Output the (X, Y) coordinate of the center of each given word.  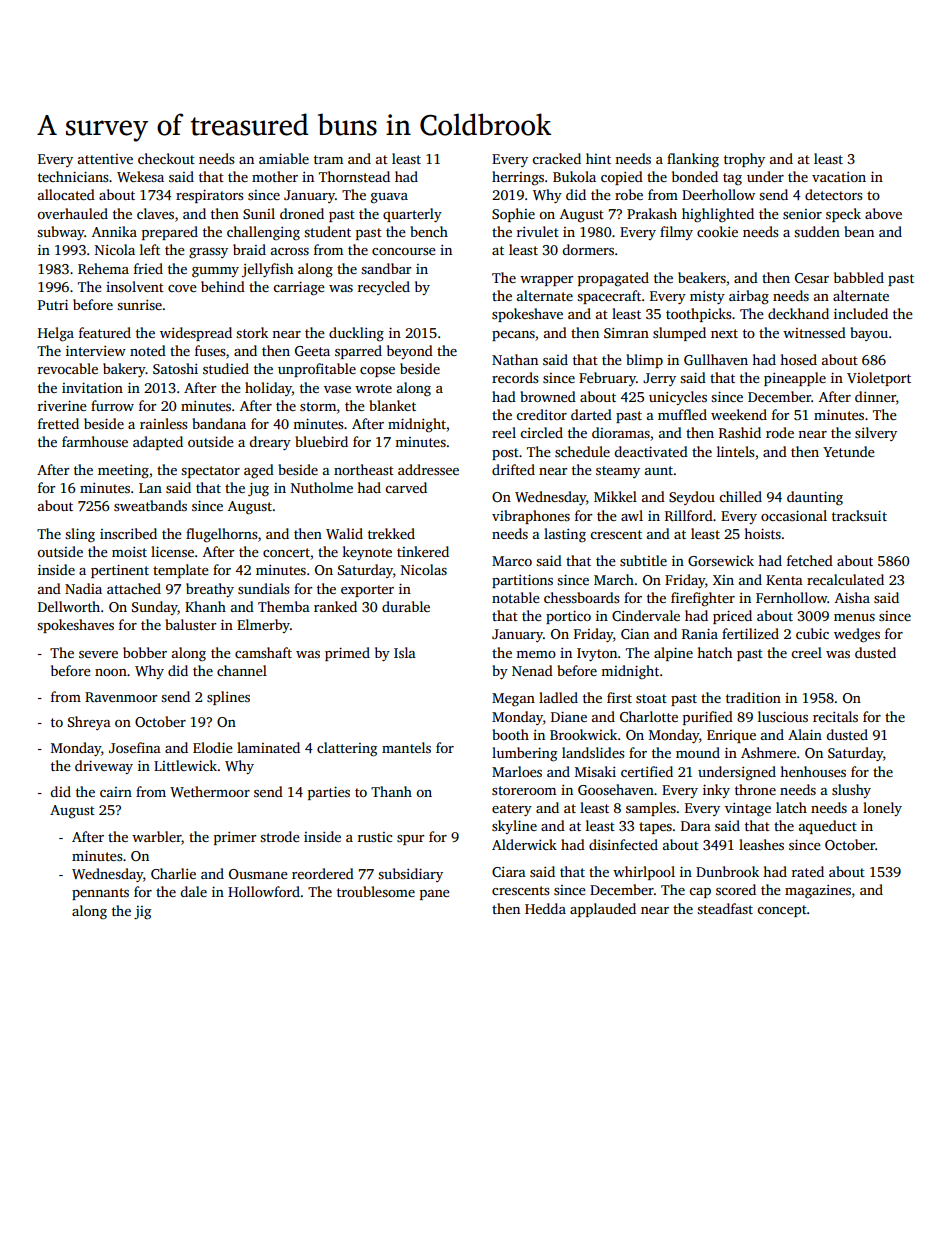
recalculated (845, 579)
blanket (392, 405)
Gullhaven (716, 359)
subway (61, 233)
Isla (405, 652)
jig (142, 913)
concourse (404, 251)
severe (98, 654)
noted (148, 350)
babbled (859, 277)
